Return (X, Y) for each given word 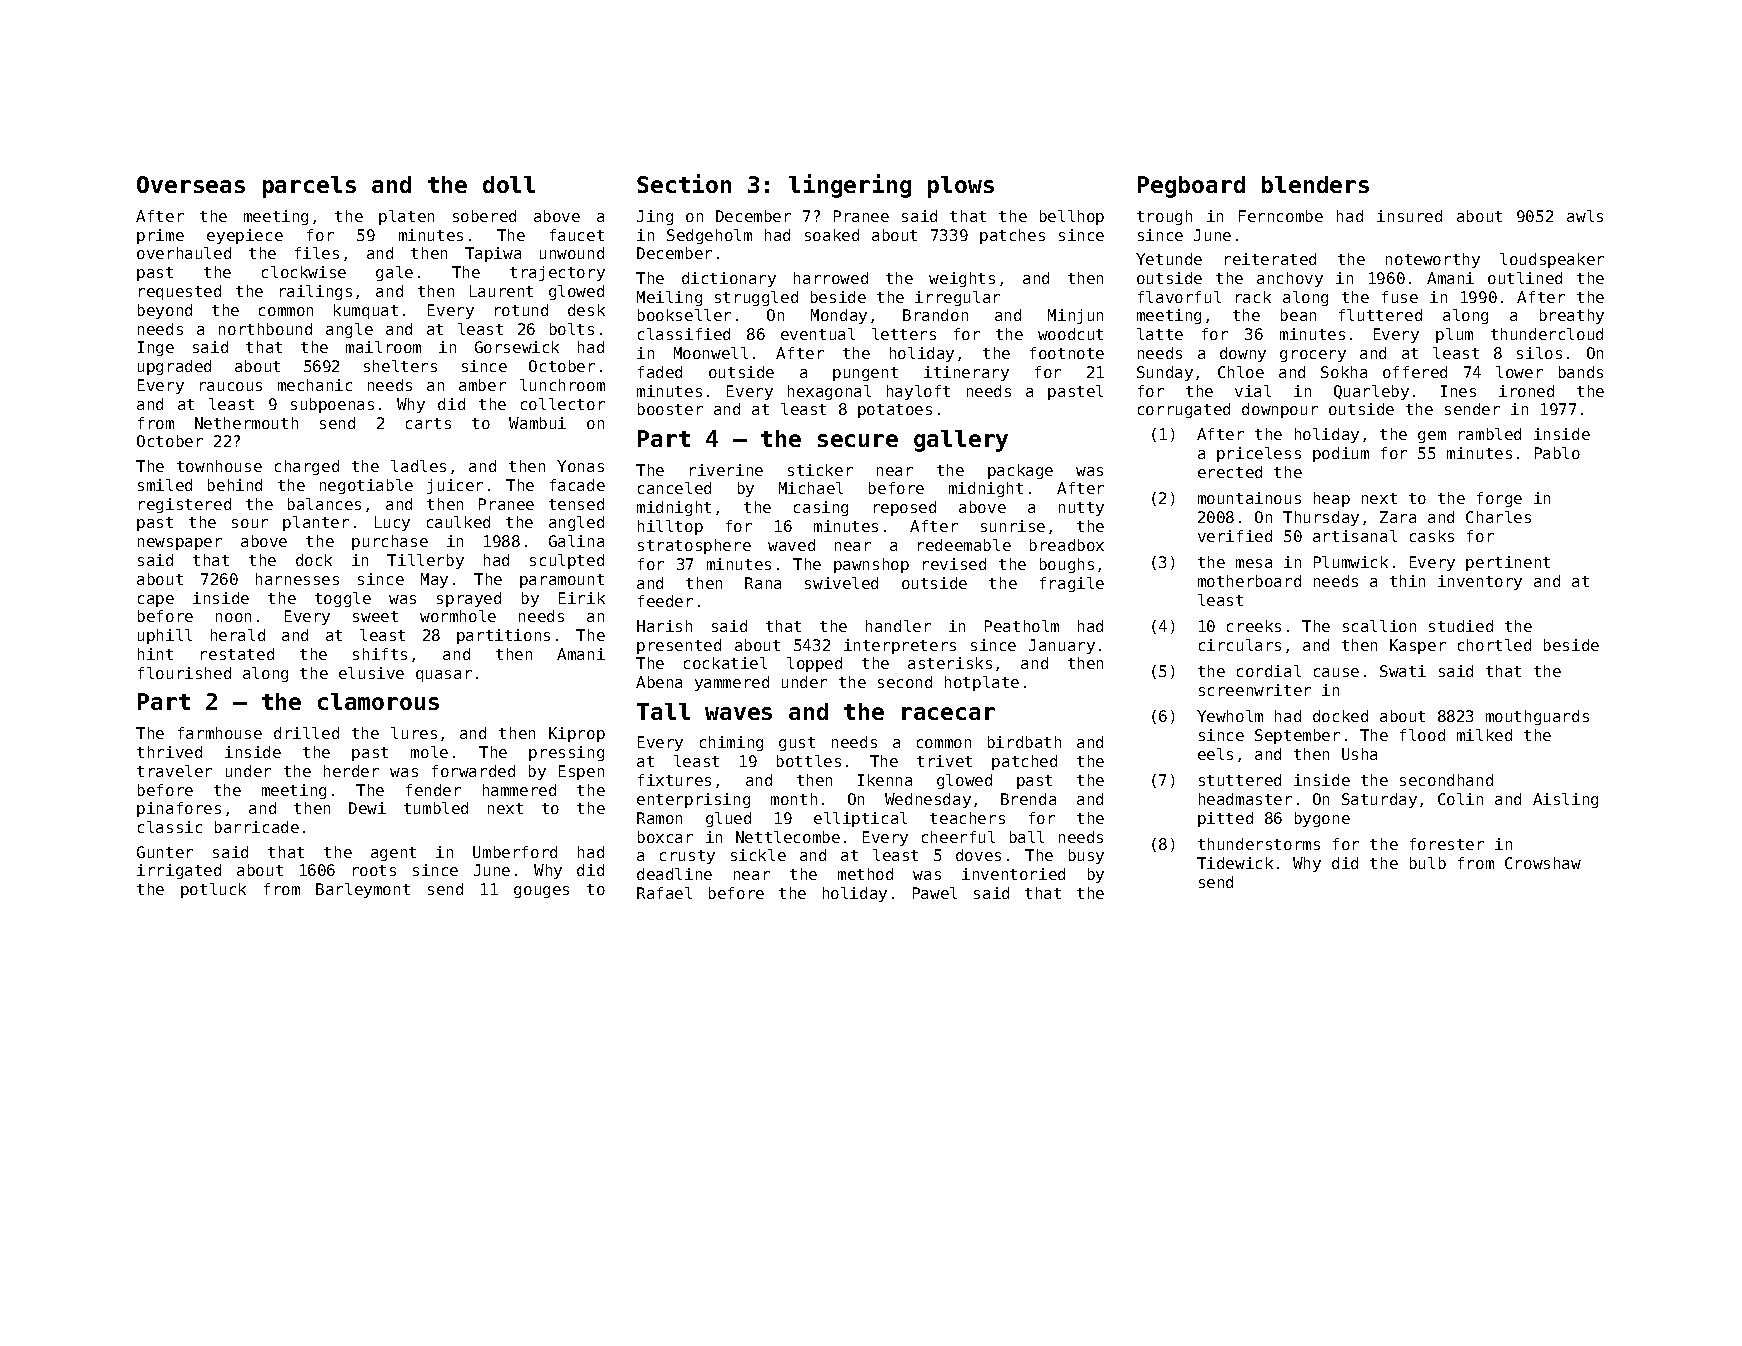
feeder (665, 601)
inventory (1480, 582)
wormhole (458, 616)
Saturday (1379, 800)
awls (1585, 216)
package (1020, 471)
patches (1012, 236)
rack (1253, 297)
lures (414, 733)
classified (684, 334)
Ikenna (885, 780)
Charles (1498, 517)
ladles (418, 466)
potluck (213, 890)
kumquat (366, 311)
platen (406, 217)
